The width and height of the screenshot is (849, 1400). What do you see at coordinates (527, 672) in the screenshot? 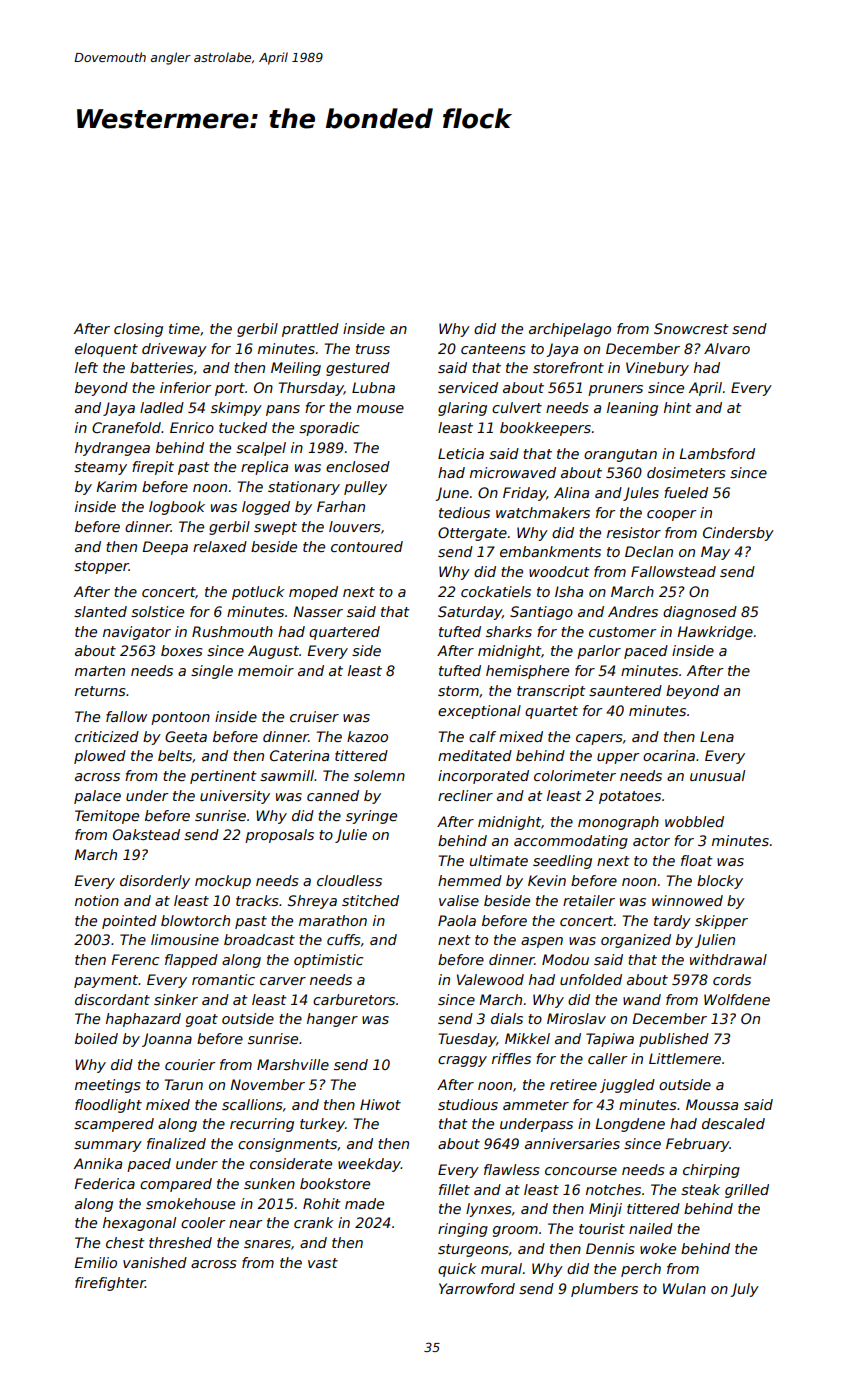
I see `hemisphere` at bounding box center [527, 672].
